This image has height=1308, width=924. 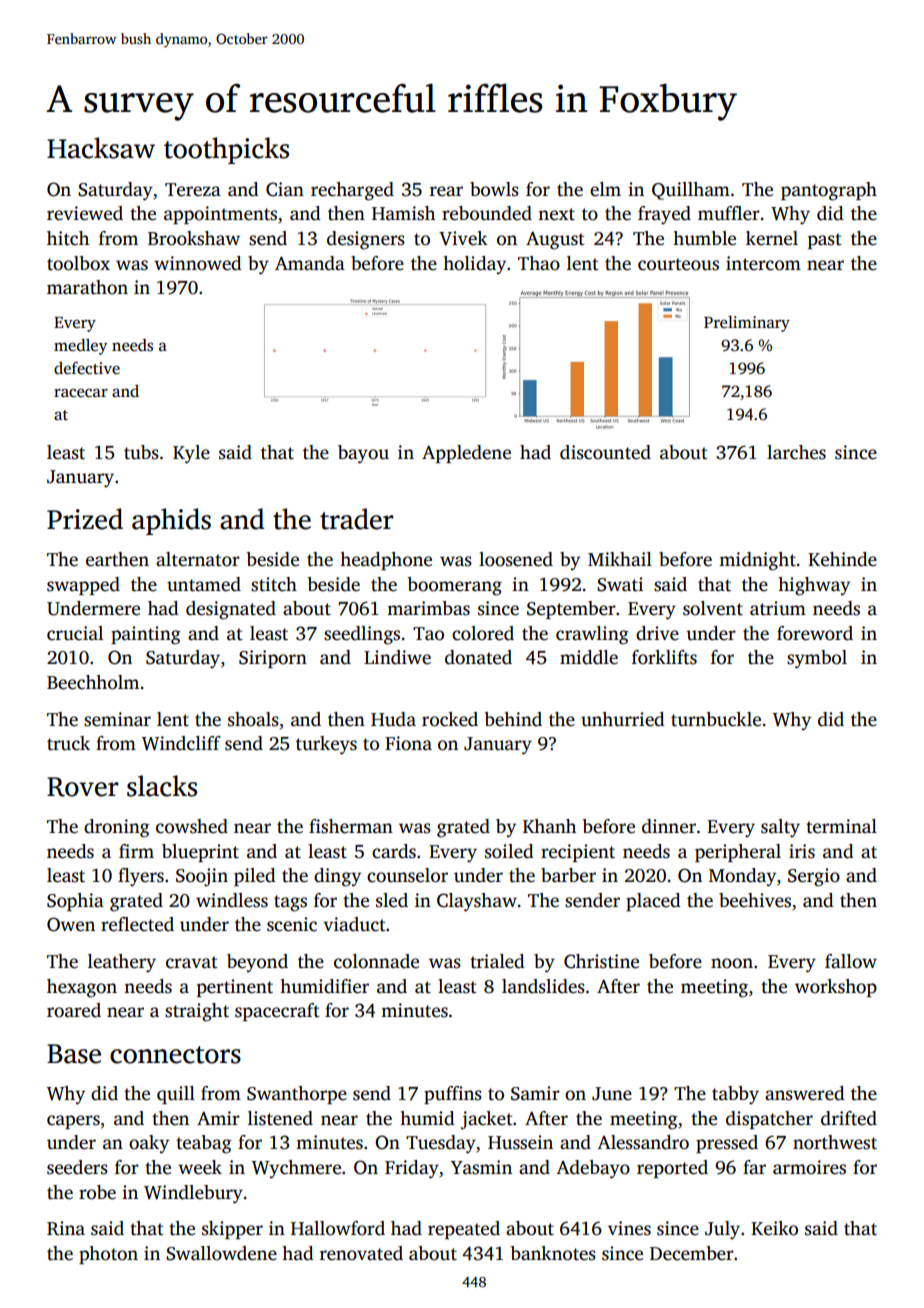 What do you see at coordinates (605, 189) in the image?
I see `elm` at bounding box center [605, 189].
